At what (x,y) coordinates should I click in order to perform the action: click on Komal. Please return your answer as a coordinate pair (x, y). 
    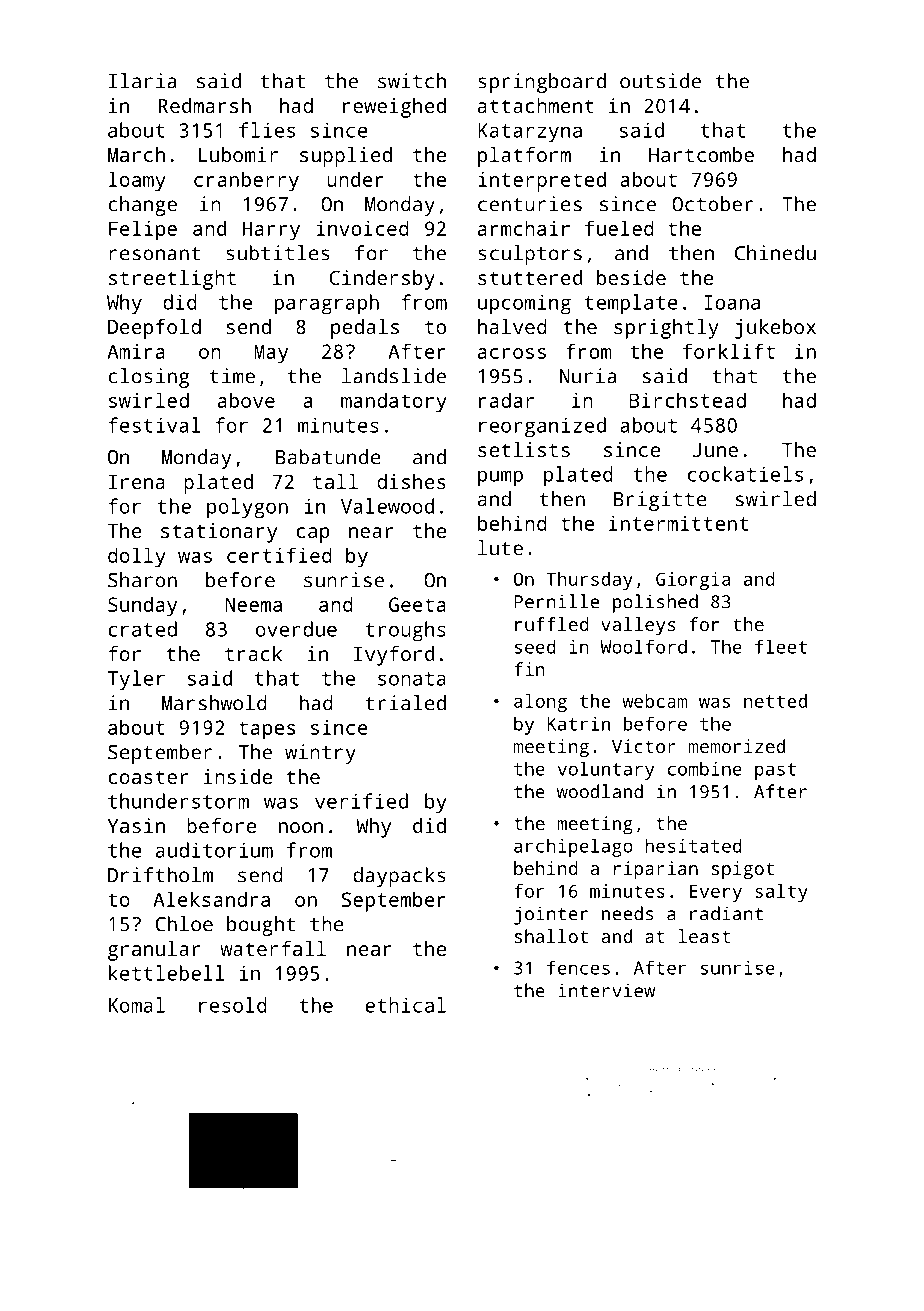
    Looking at the image, I should click on (137, 1005).
